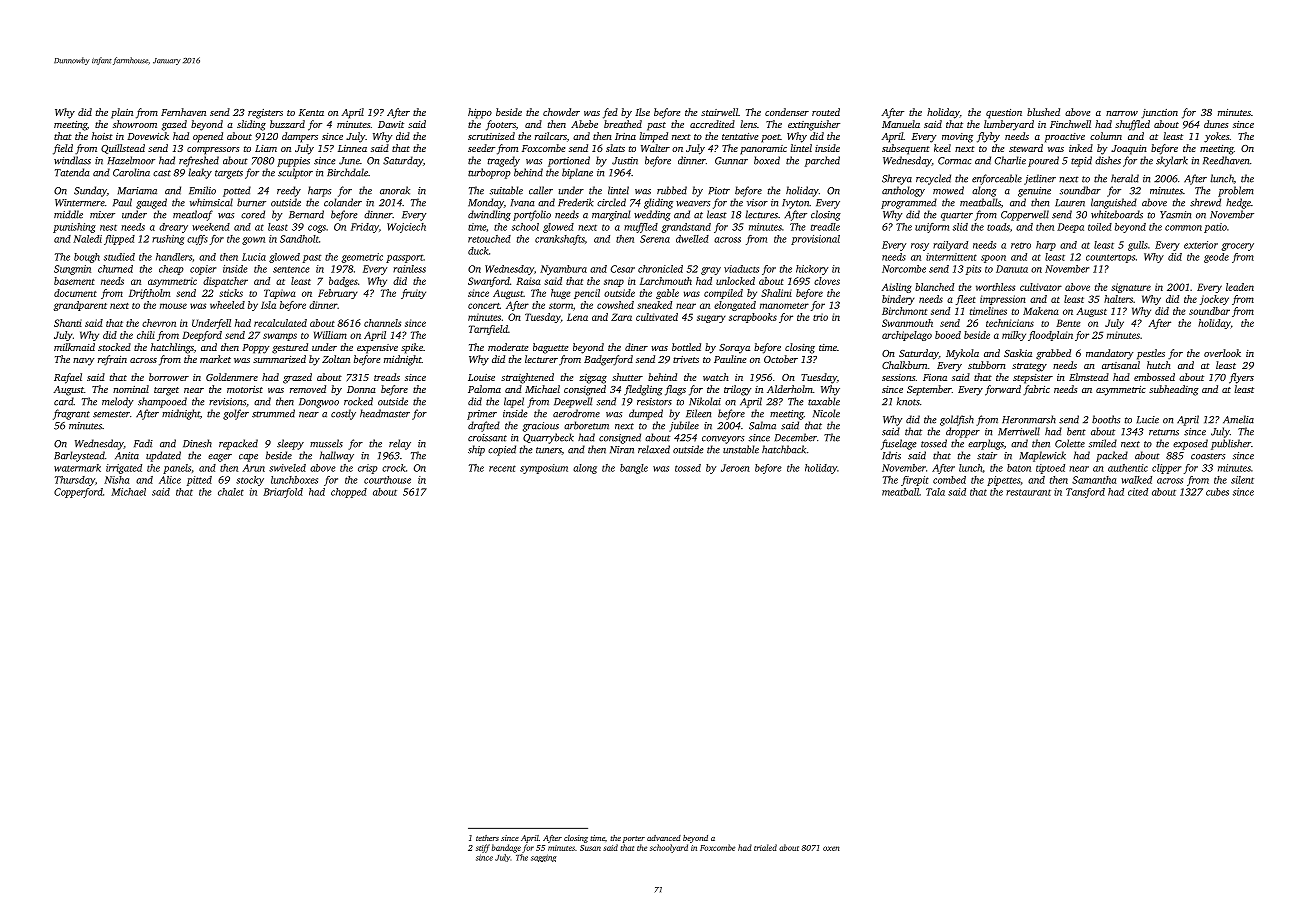 This page has height=924, width=1308. I want to click on chowder, so click(561, 112).
